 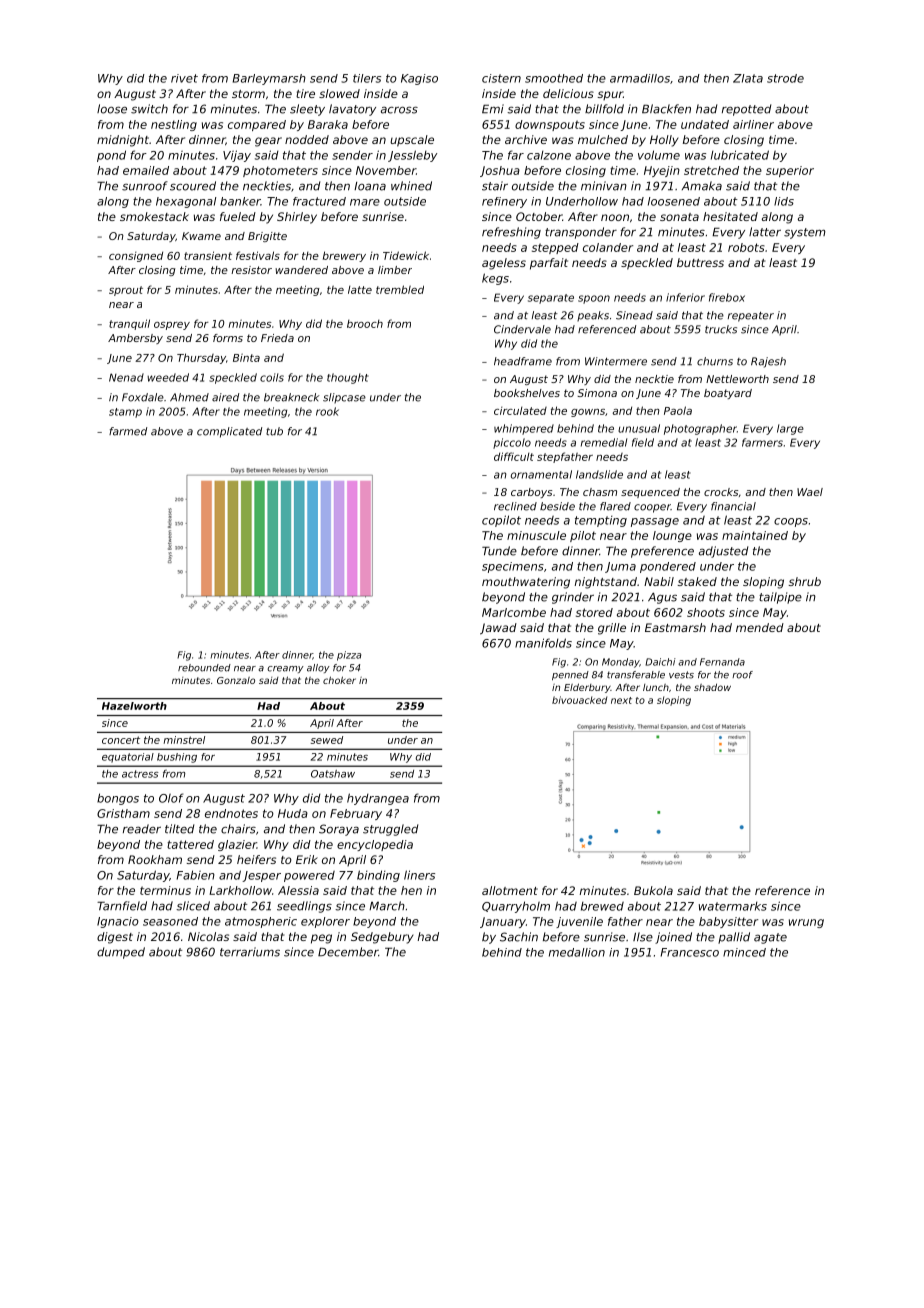 I want to click on Paola, so click(x=678, y=410).
